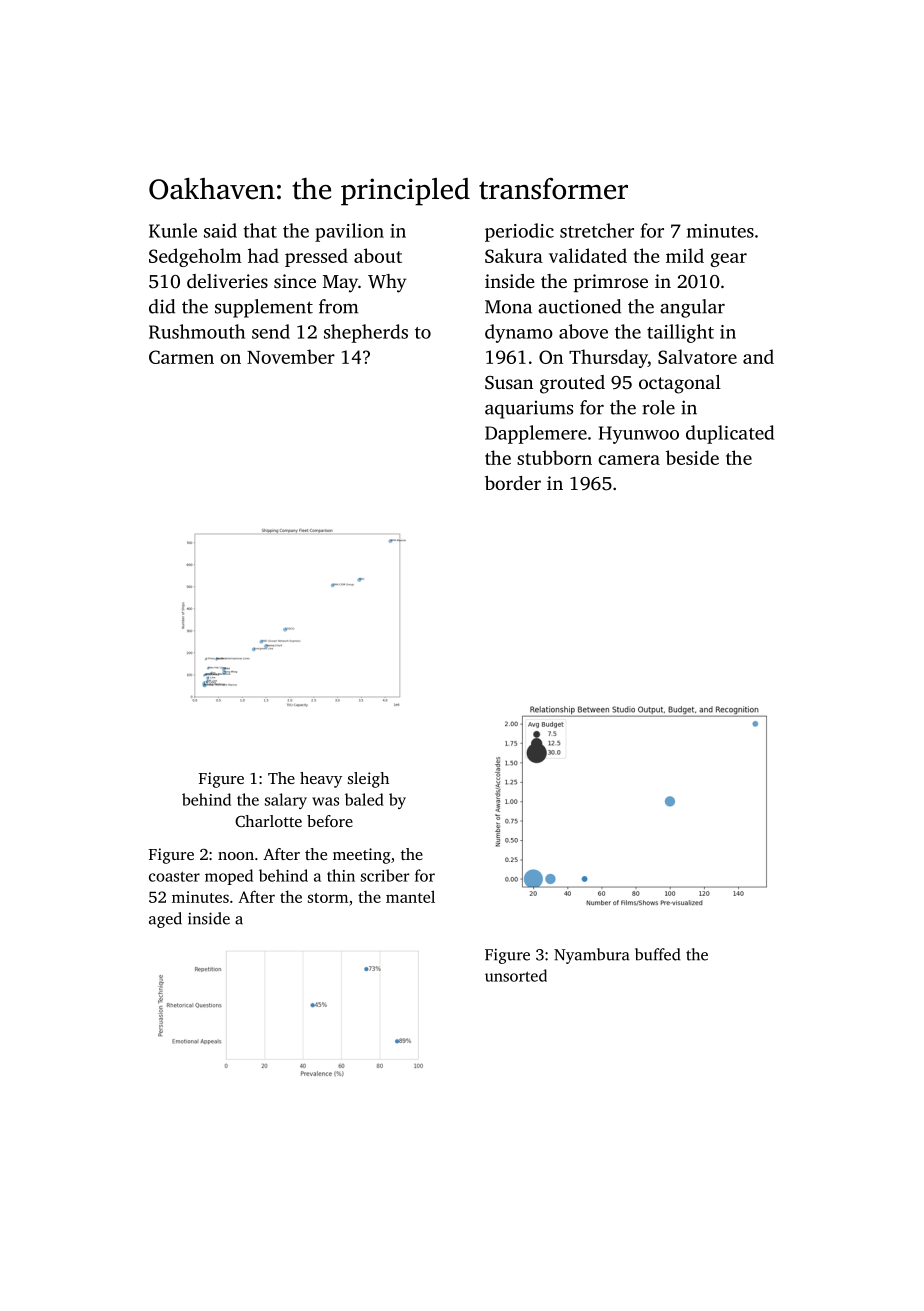 The image size is (924, 1311). What do you see at coordinates (513, 483) in the image?
I see `border` at bounding box center [513, 483].
